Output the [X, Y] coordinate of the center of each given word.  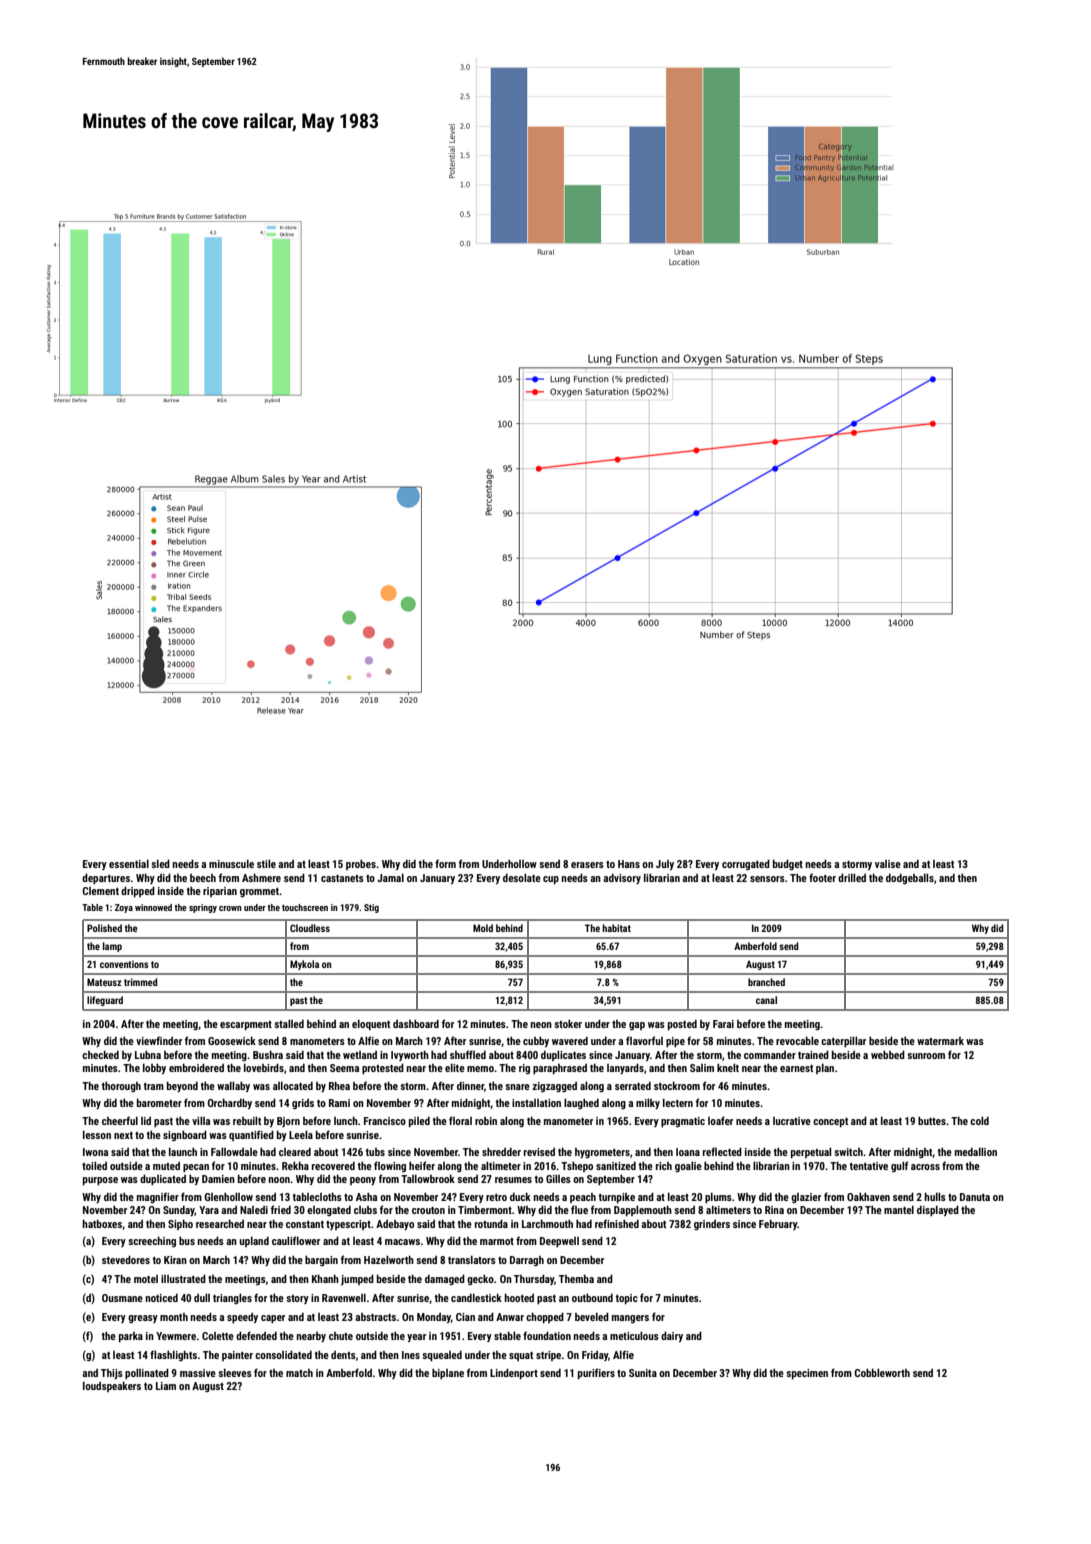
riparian [220, 892]
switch [848, 1152]
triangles [232, 1298]
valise [888, 864]
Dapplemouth [643, 1210]
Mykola [304, 965]
